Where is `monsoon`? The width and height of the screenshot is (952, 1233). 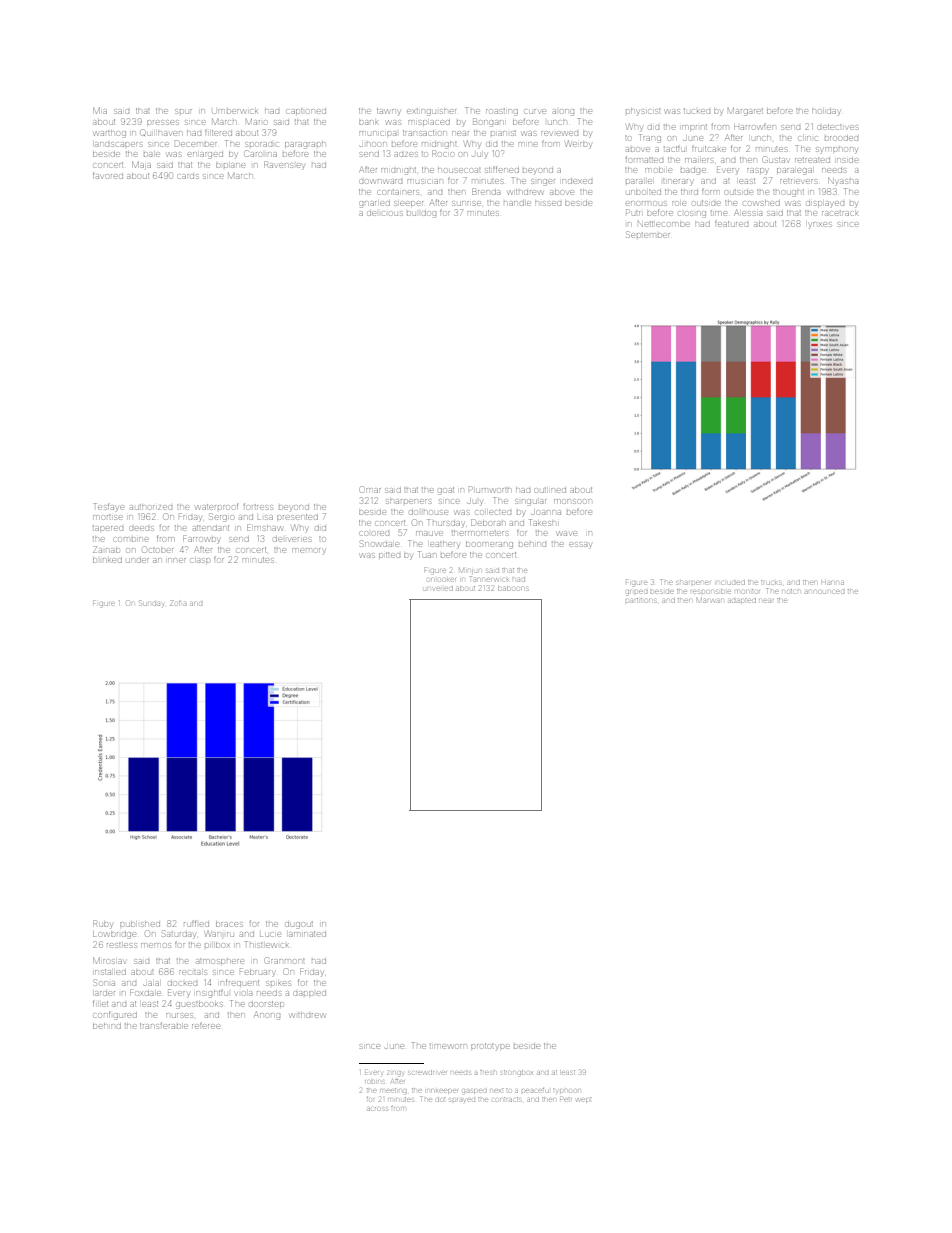 monsoon is located at coordinates (573, 501).
